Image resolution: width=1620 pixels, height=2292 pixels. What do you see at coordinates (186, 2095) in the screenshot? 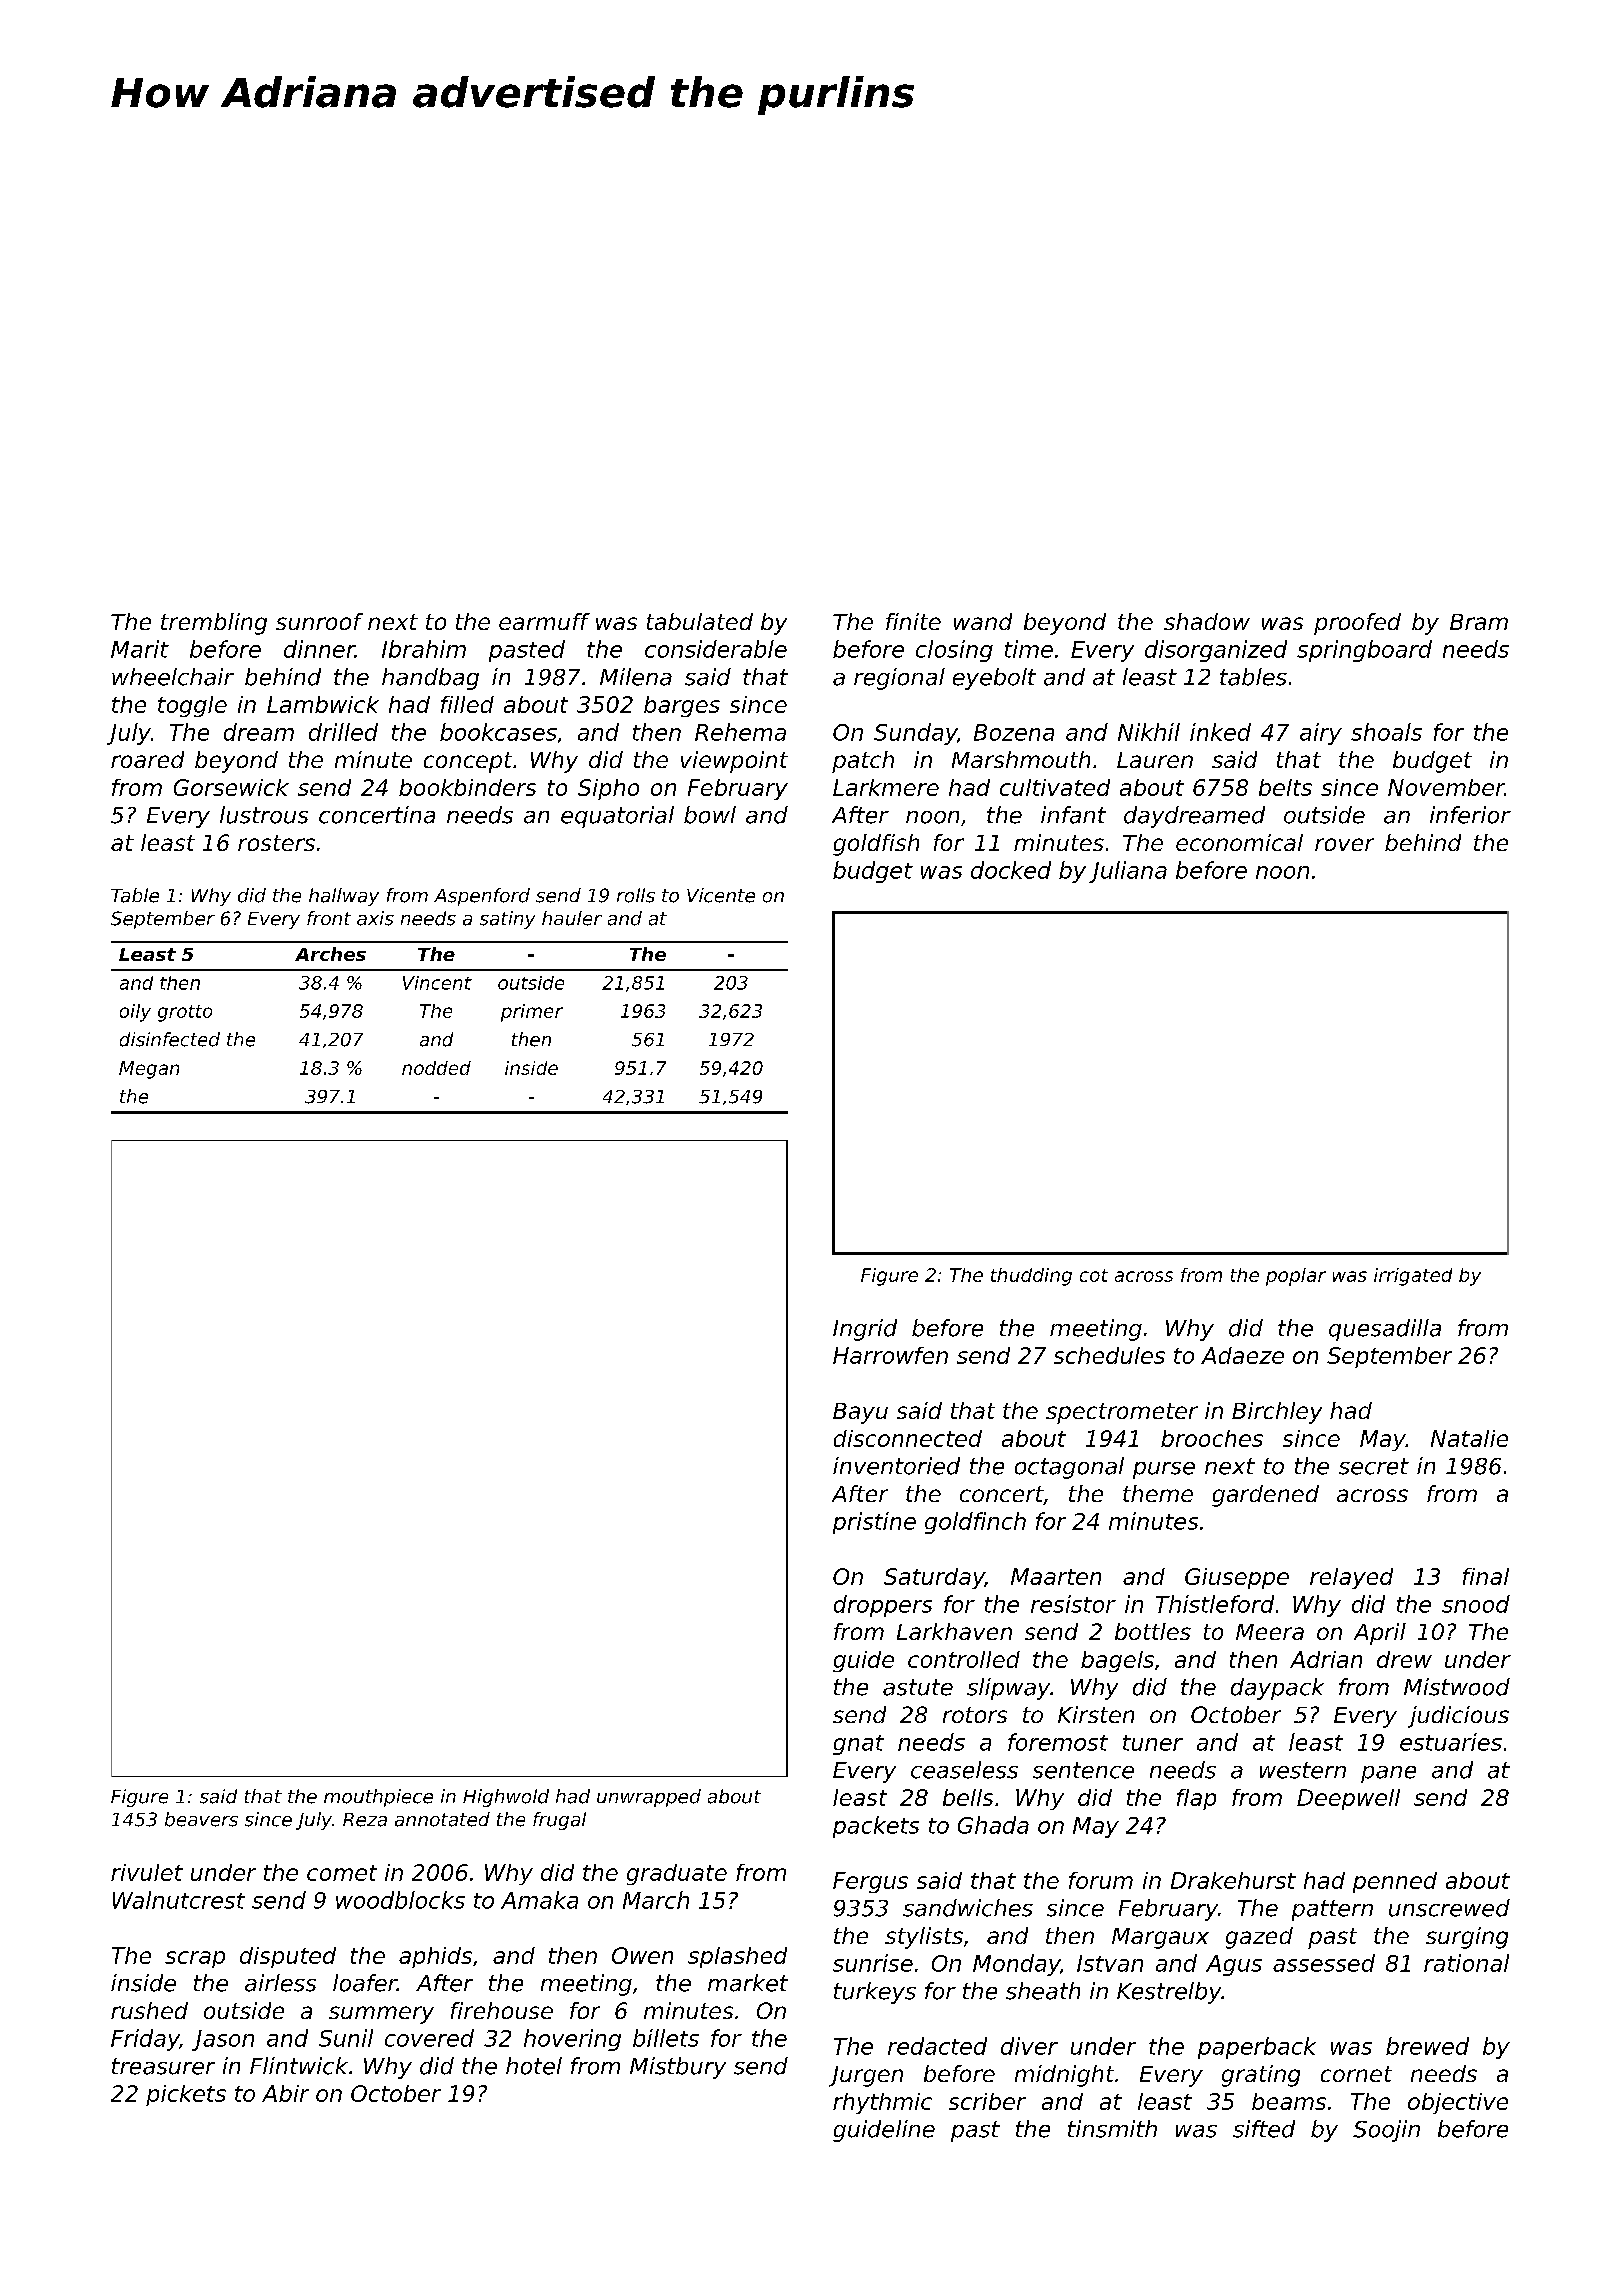
I see `pickets` at bounding box center [186, 2095].
